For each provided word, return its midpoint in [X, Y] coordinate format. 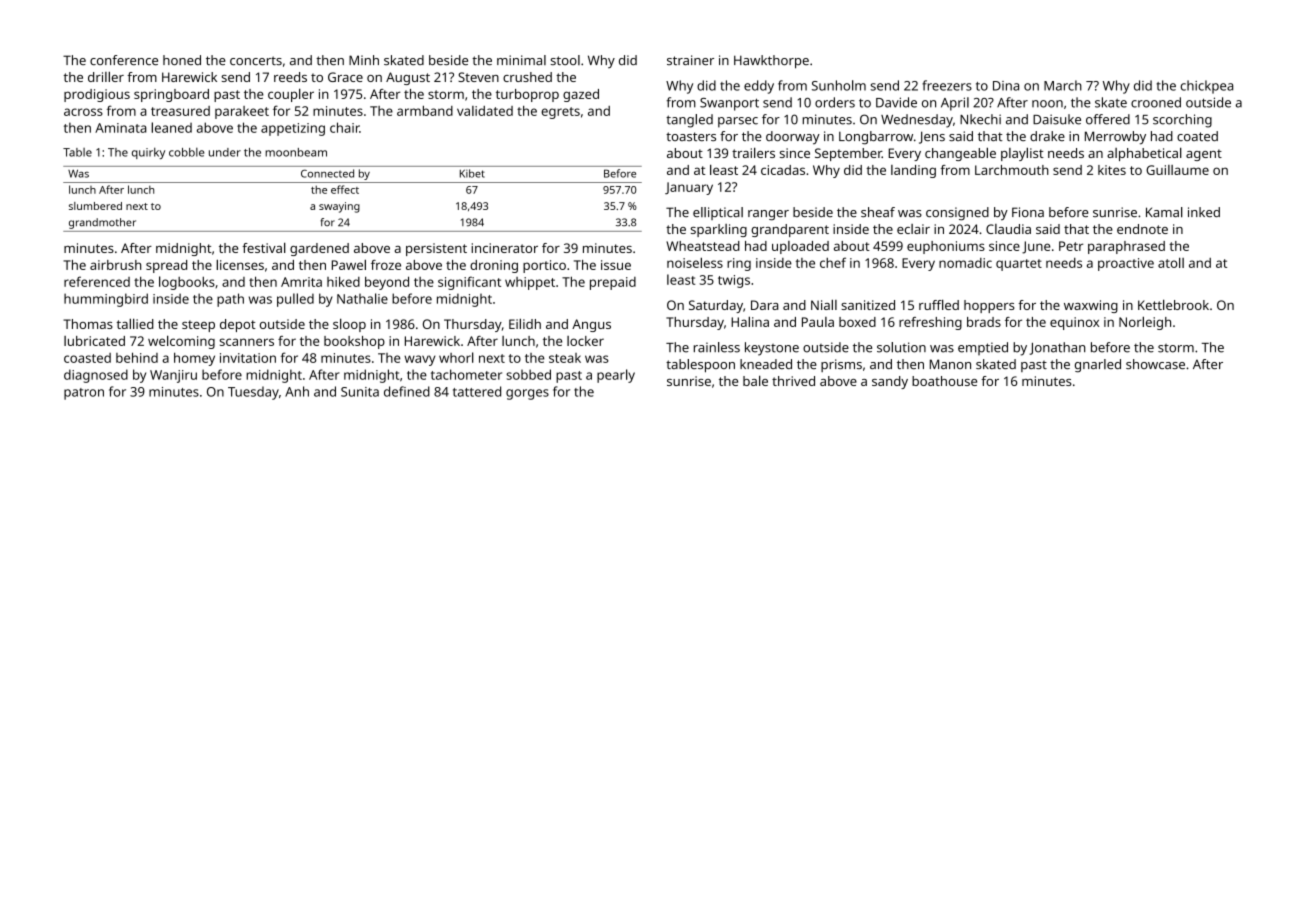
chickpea [1207, 87]
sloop [349, 325]
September [848, 154]
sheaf [878, 212]
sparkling [719, 230]
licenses [240, 264]
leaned [171, 127]
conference [124, 60]
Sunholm [839, 85]
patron [84, 394]
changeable [960, 154]
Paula [818, 322]
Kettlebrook [1173, 304]
